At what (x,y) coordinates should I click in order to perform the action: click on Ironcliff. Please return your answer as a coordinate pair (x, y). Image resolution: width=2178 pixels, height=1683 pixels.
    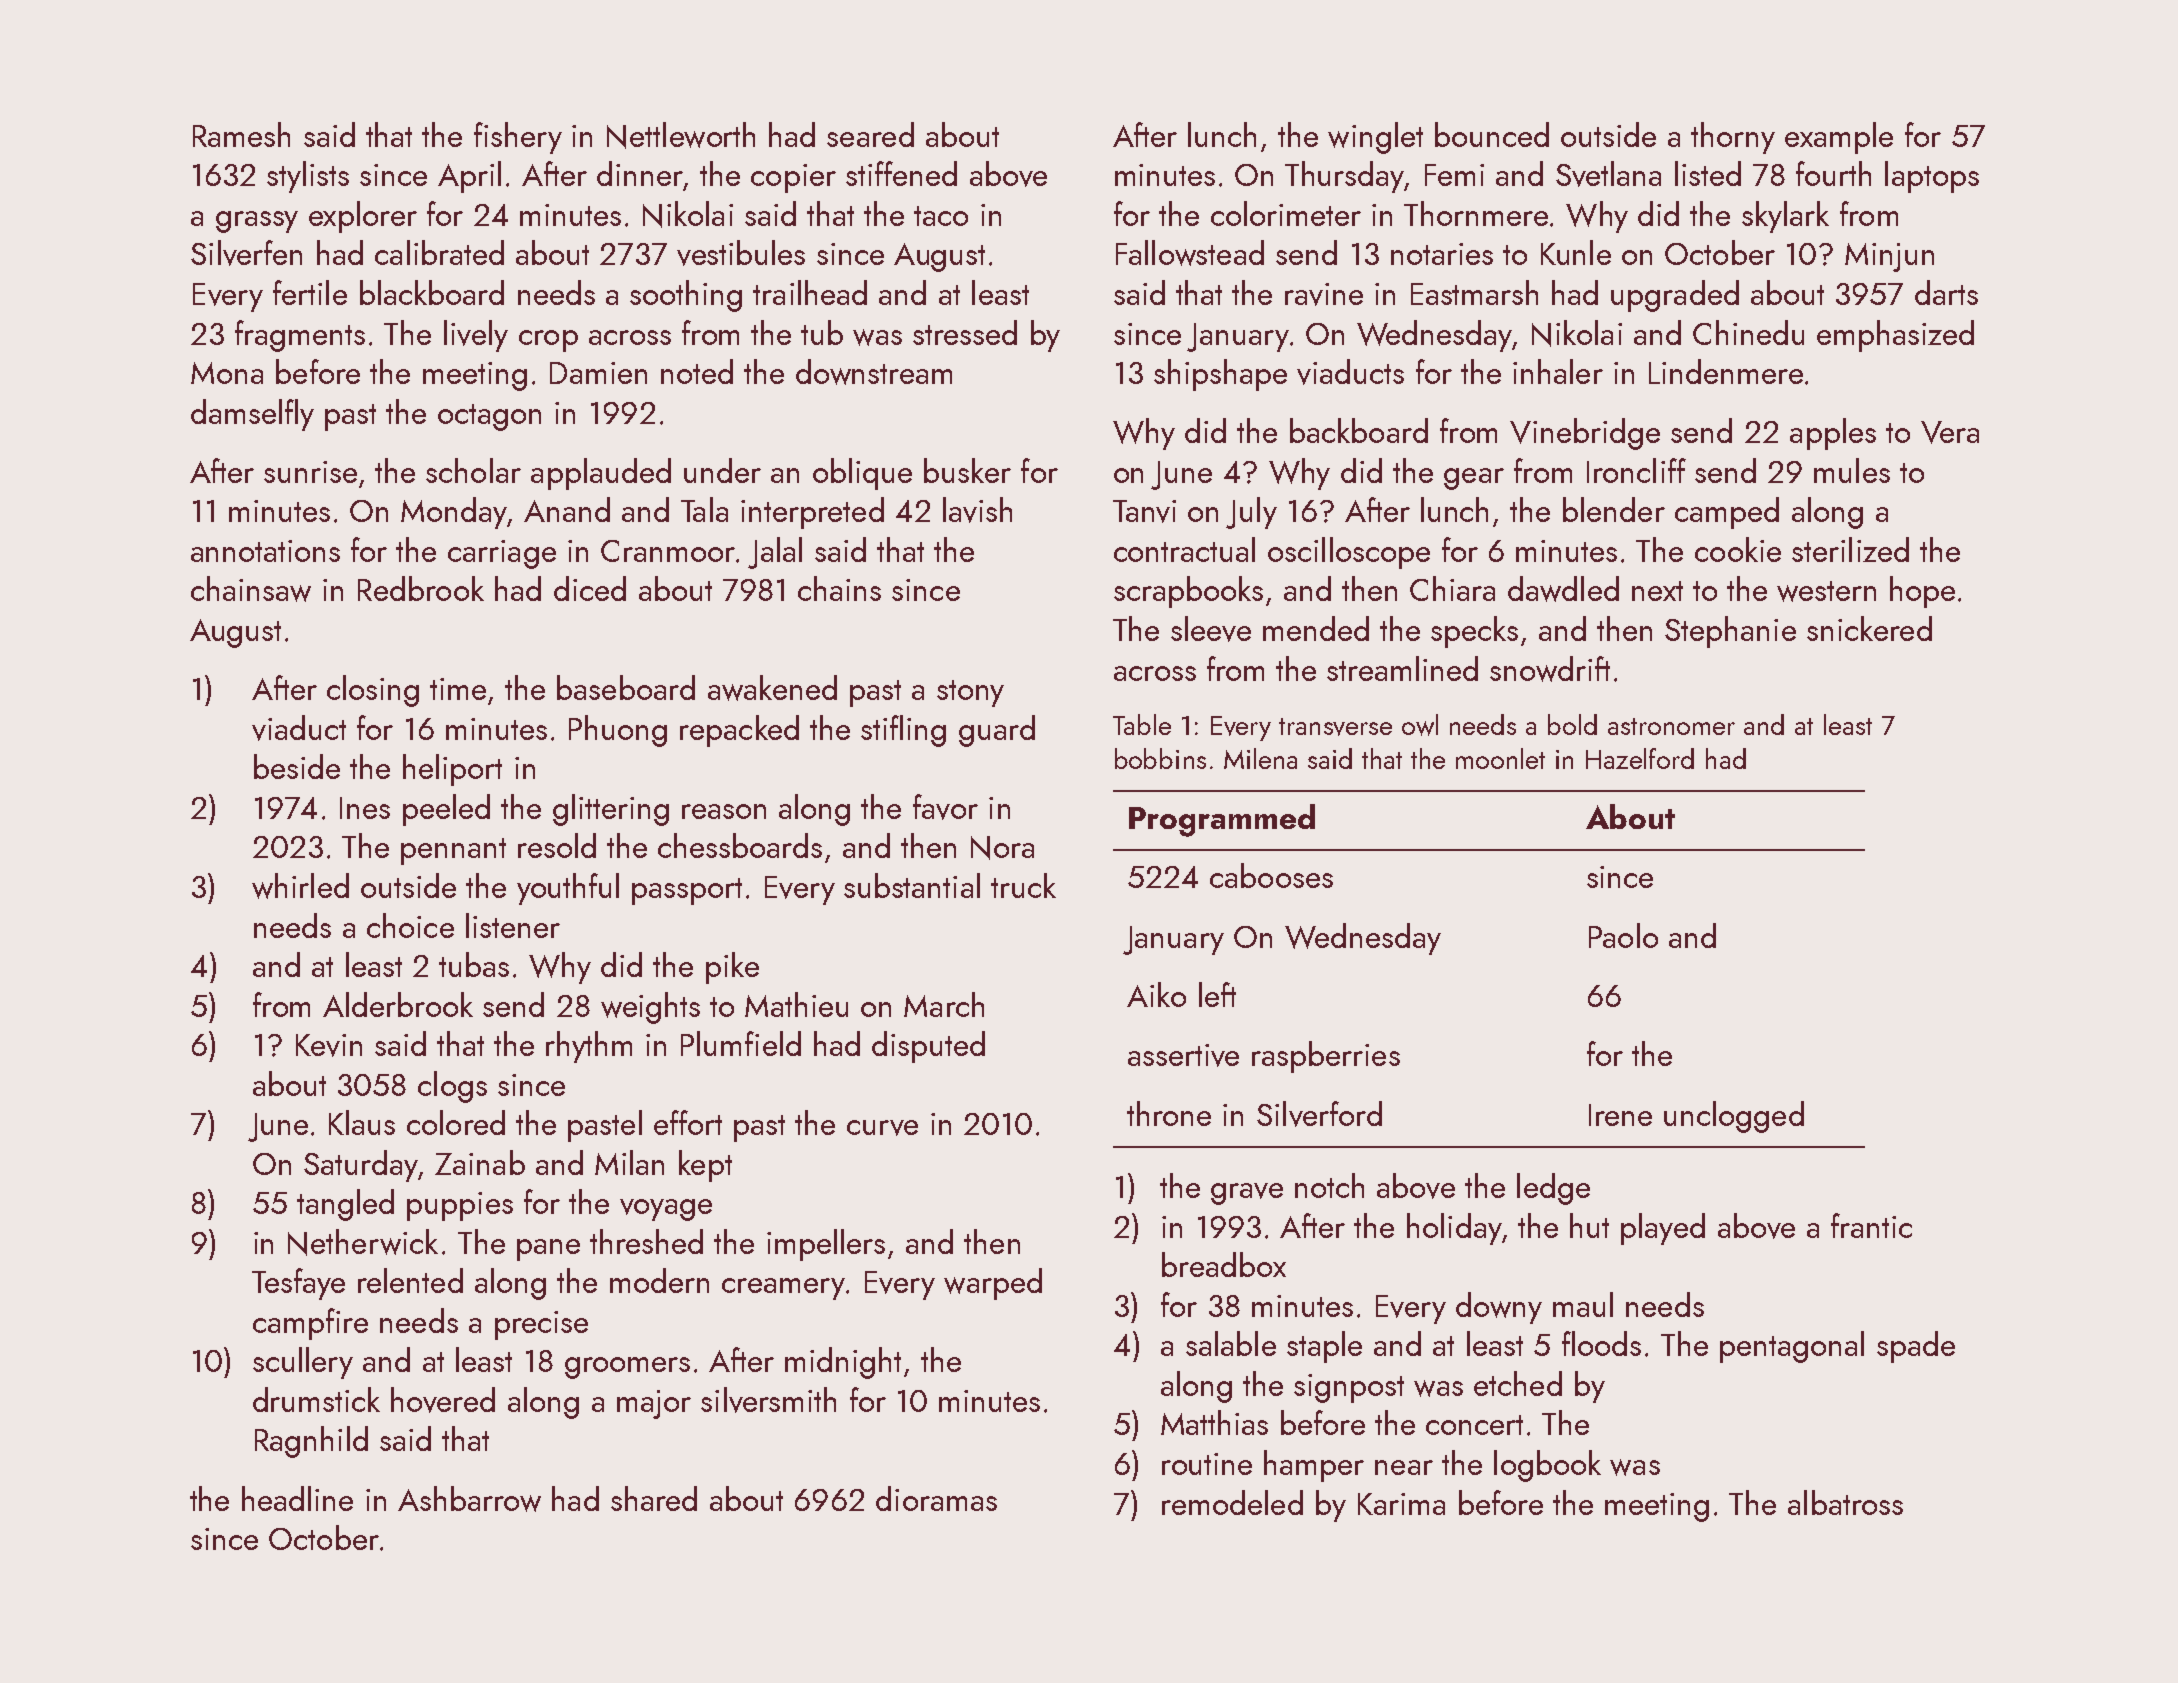
    Looking at the image, I should click on (1636, 470).
